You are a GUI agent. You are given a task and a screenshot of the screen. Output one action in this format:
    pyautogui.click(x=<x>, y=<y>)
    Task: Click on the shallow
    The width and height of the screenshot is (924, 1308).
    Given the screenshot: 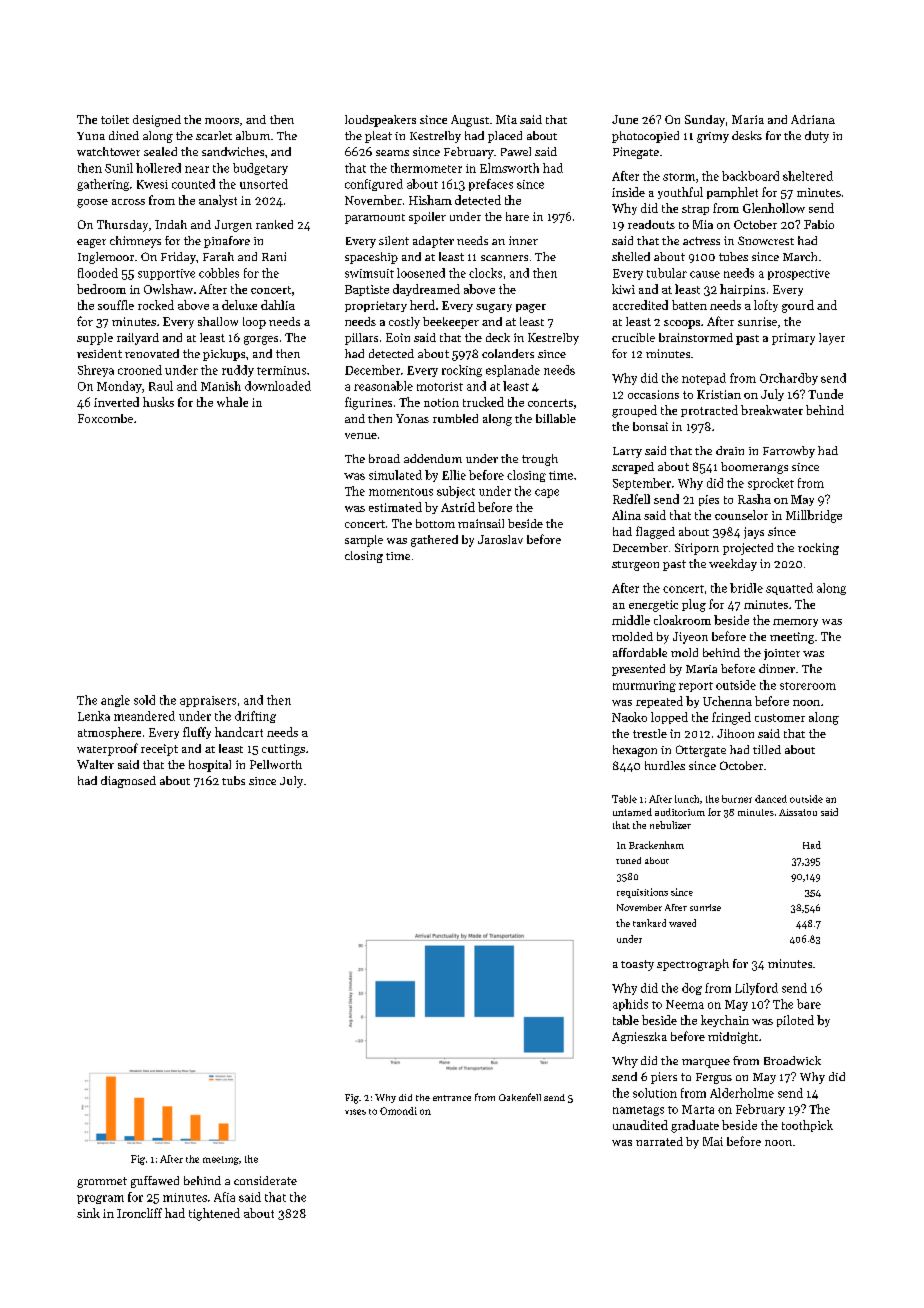 What is the action you would take?
    pyautogui.click(x=218, y=321)
